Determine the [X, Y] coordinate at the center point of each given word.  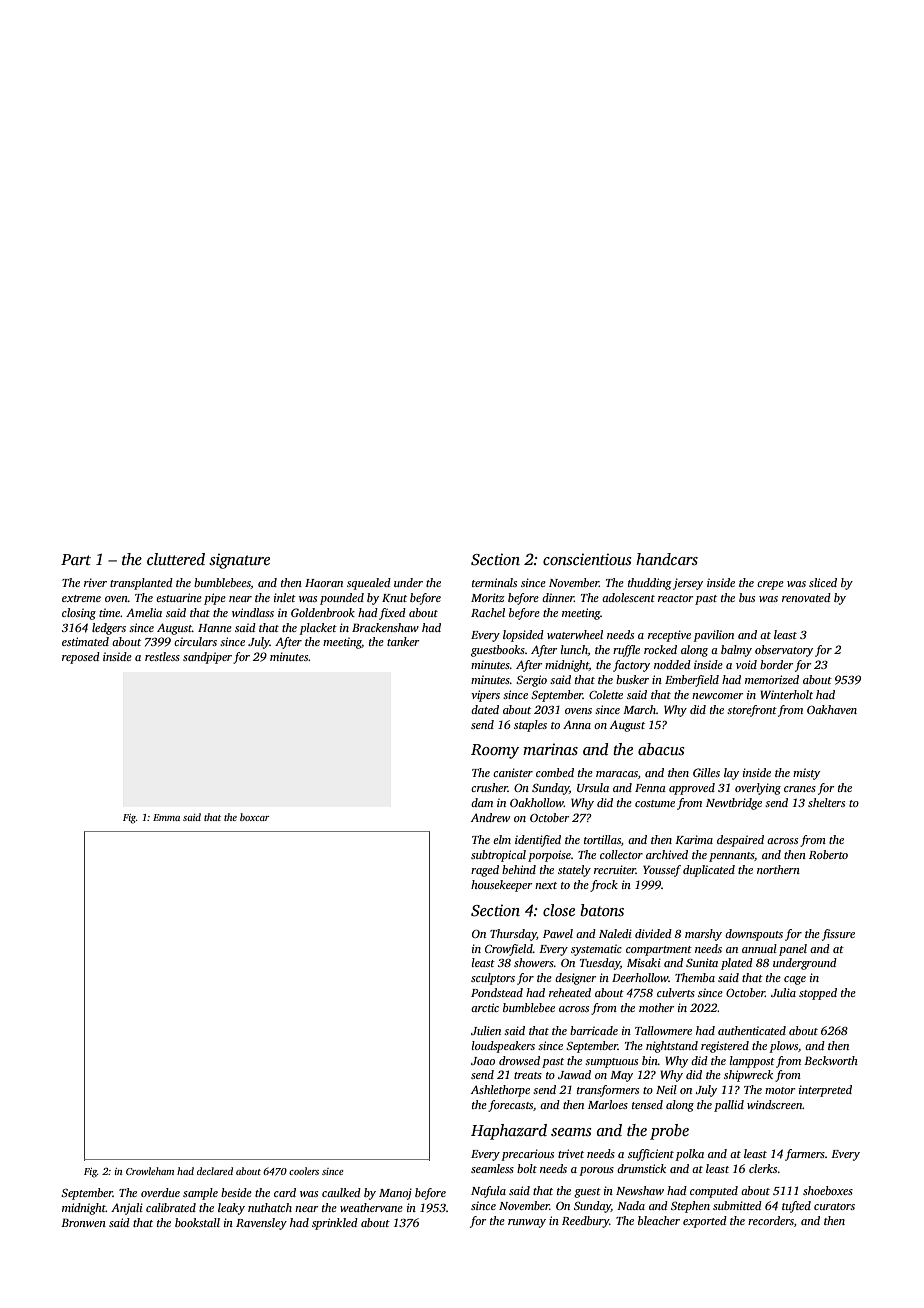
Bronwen [83, 1222]
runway [527, 1223]
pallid [729, 1106]
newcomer [717, 696]
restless [162, 656]
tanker [403, 641]
